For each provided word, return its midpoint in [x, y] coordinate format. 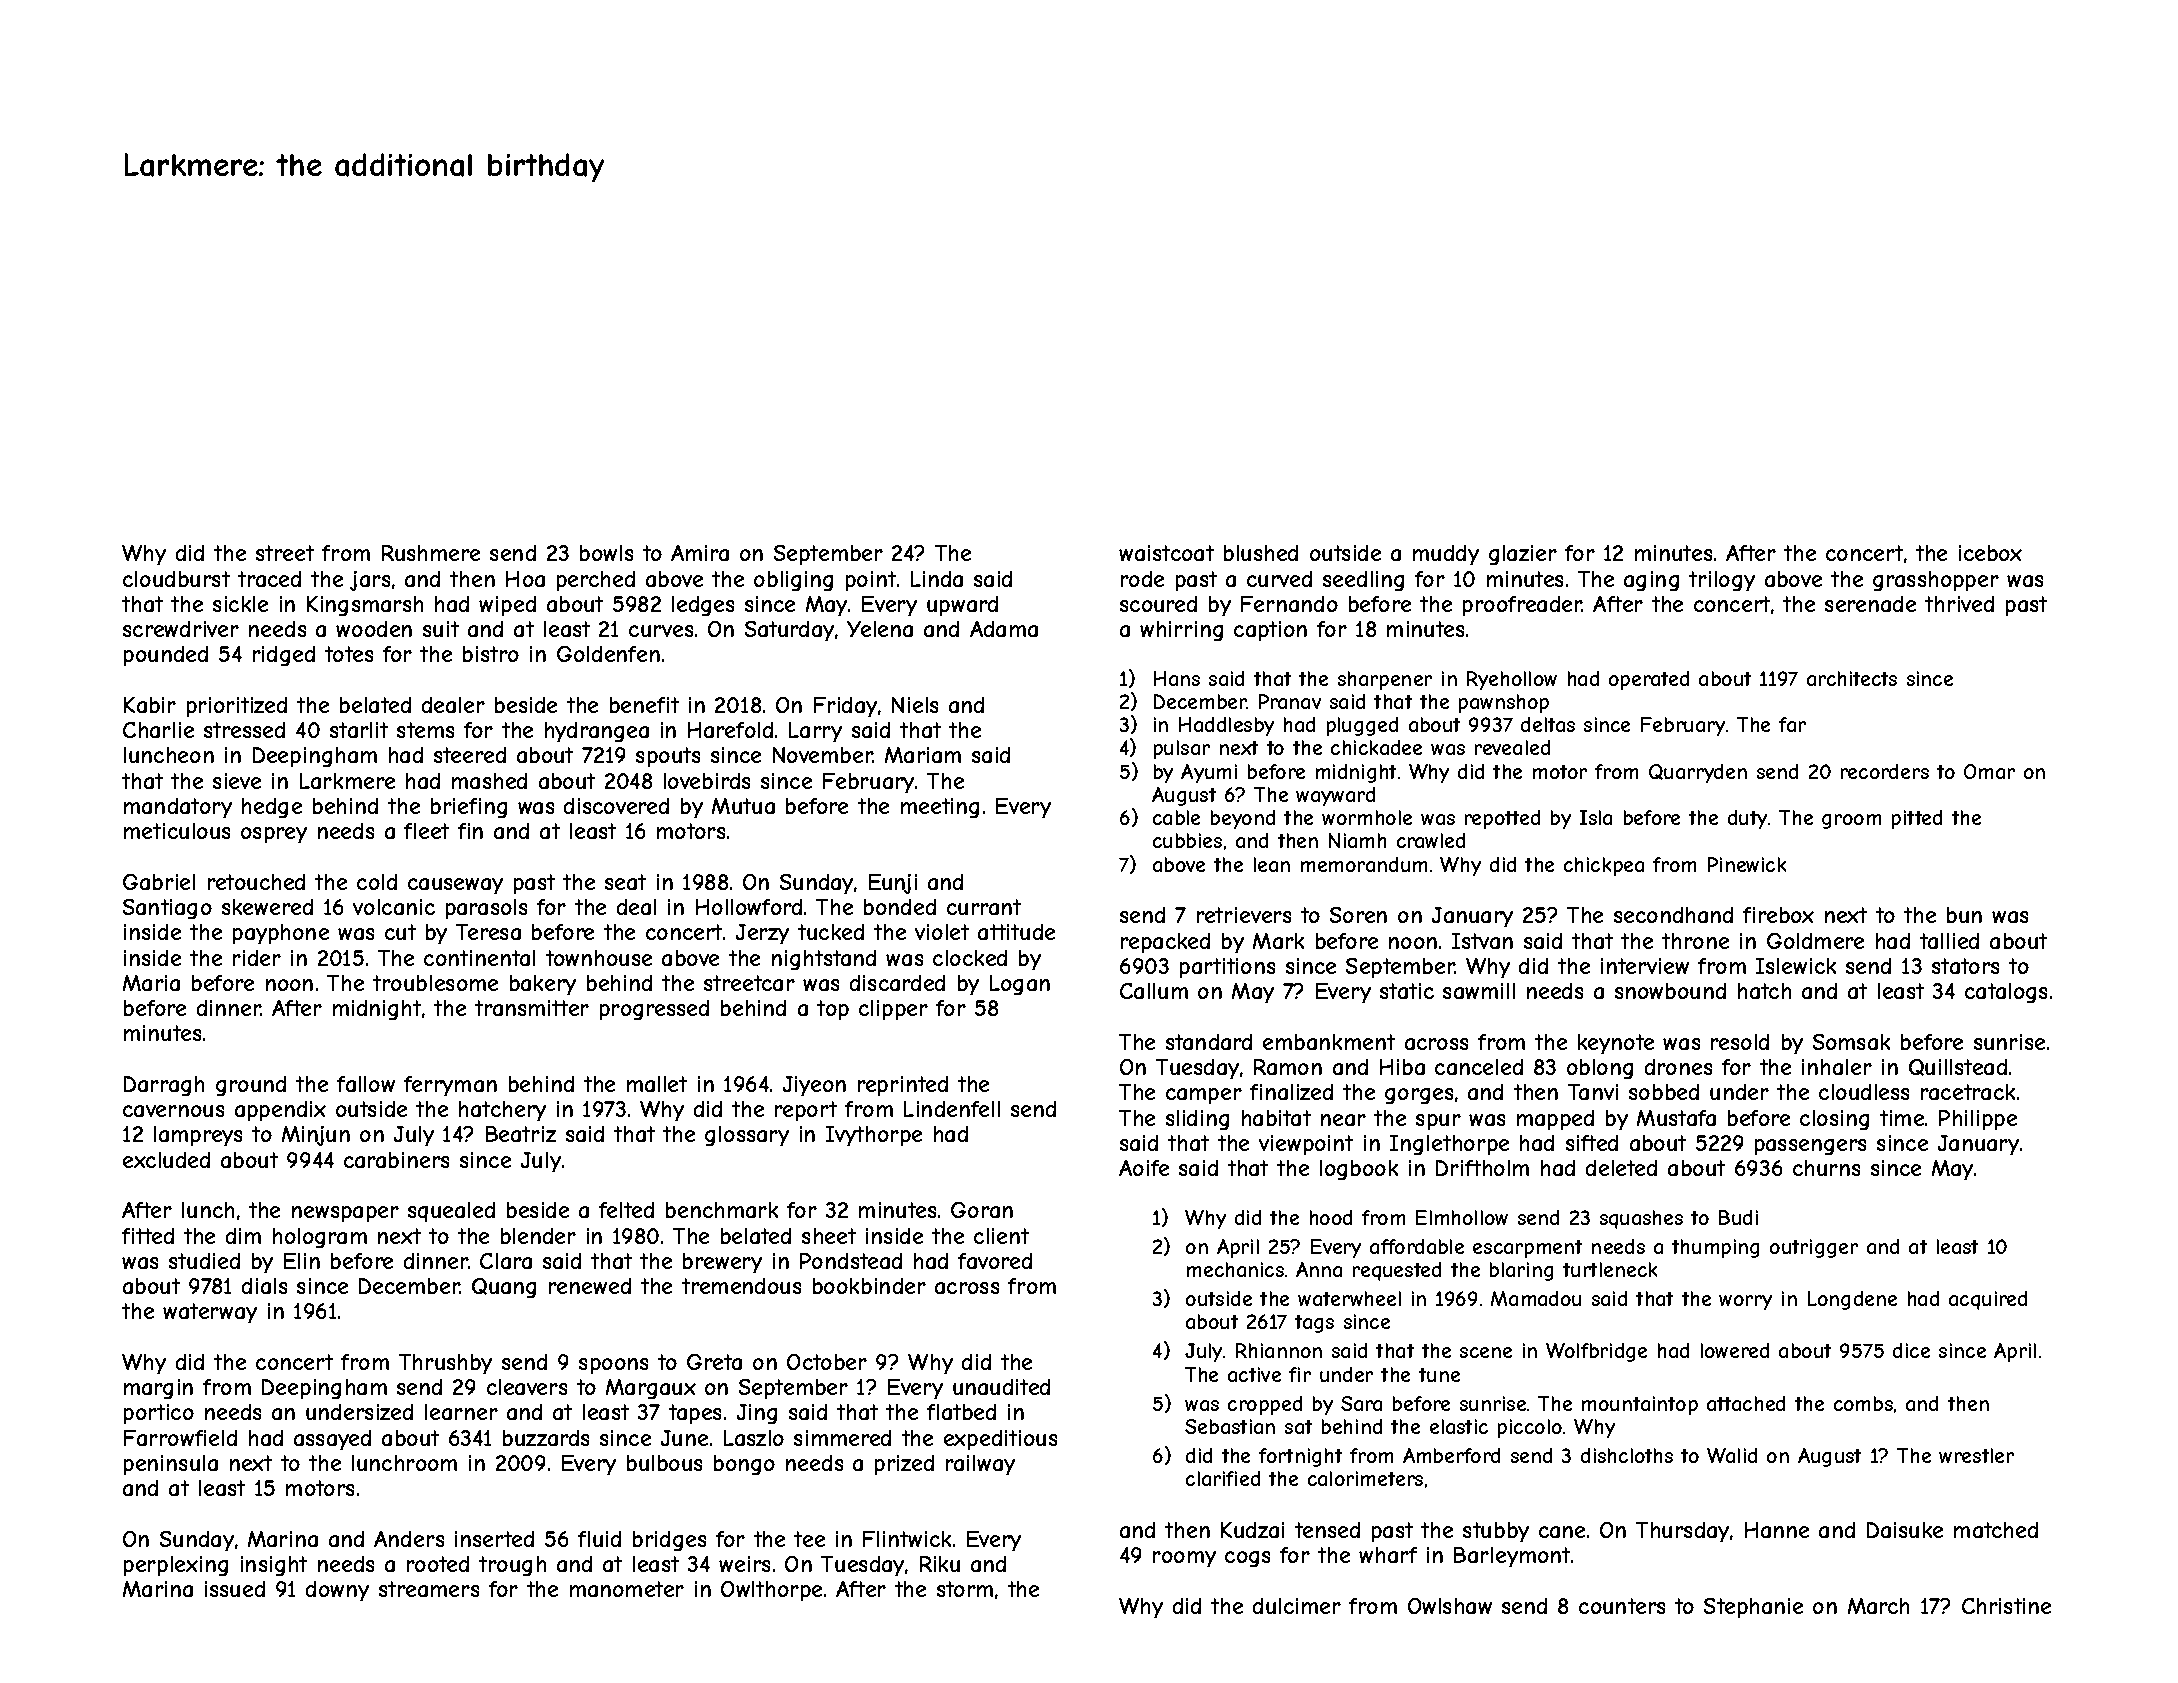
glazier [1523, 555]
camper [1204, 1096]
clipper [893, 1010]
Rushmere [431, 553]
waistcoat [1166, 553]
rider [257, 958]
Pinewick [1747, 864]
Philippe [1978, 1120]
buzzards [546, 1438]
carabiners [396, 1160]
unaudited [1001, 1387]
